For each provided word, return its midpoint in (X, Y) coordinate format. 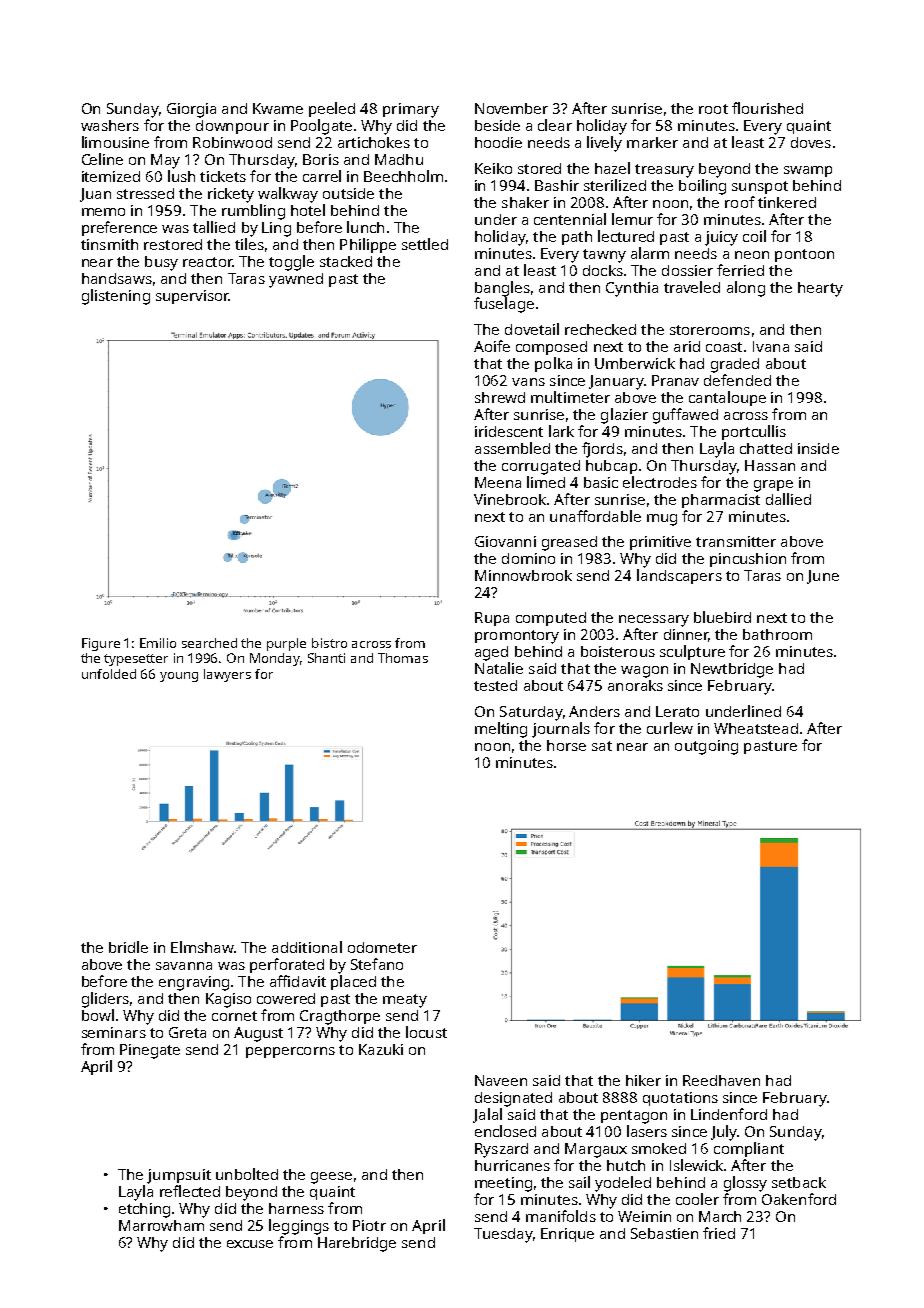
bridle (128, 947)
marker (652, 142)
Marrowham (161, 1225)
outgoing (706, 747)
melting (501, 730)
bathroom (777, 634)
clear (555, 125)
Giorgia (191, 110)
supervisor (192, 297)
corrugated (541, 467)
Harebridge (357, 1244)
